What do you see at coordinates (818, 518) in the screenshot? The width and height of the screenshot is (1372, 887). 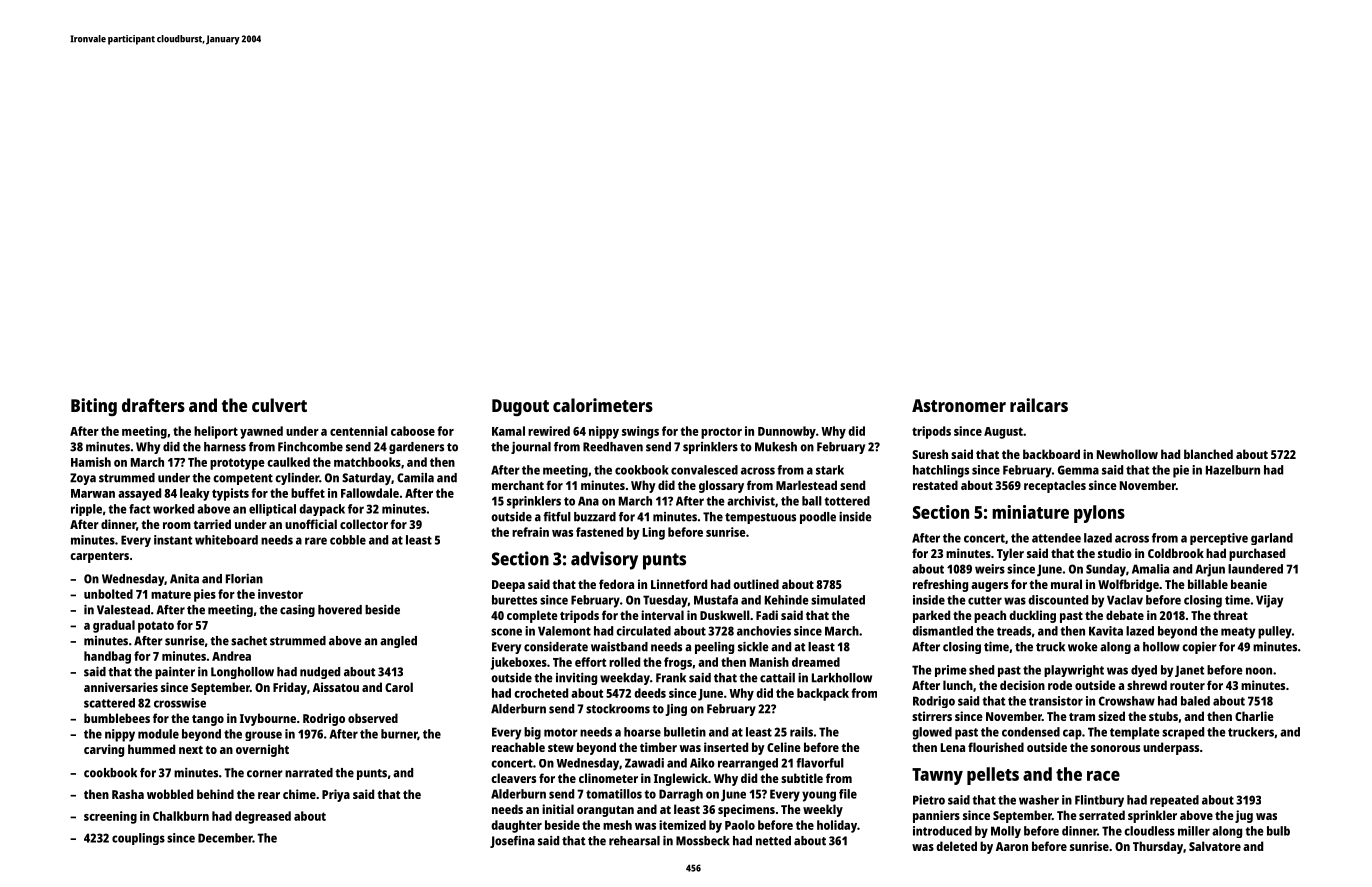 I see `poodle` at bounding box center [818, 518].
